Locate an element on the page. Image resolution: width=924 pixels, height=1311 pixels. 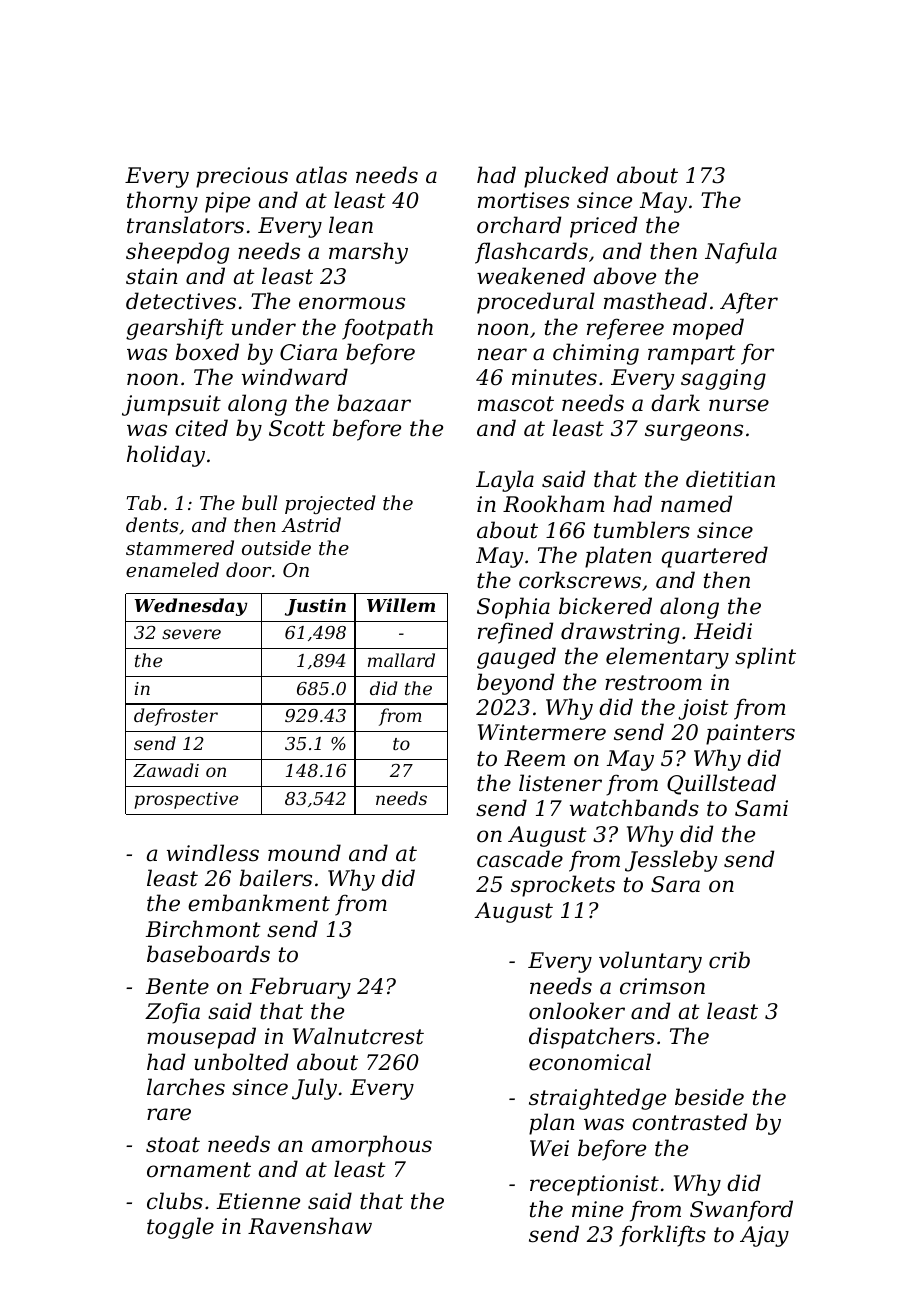
beside is located at coordinates (709, 1097).
